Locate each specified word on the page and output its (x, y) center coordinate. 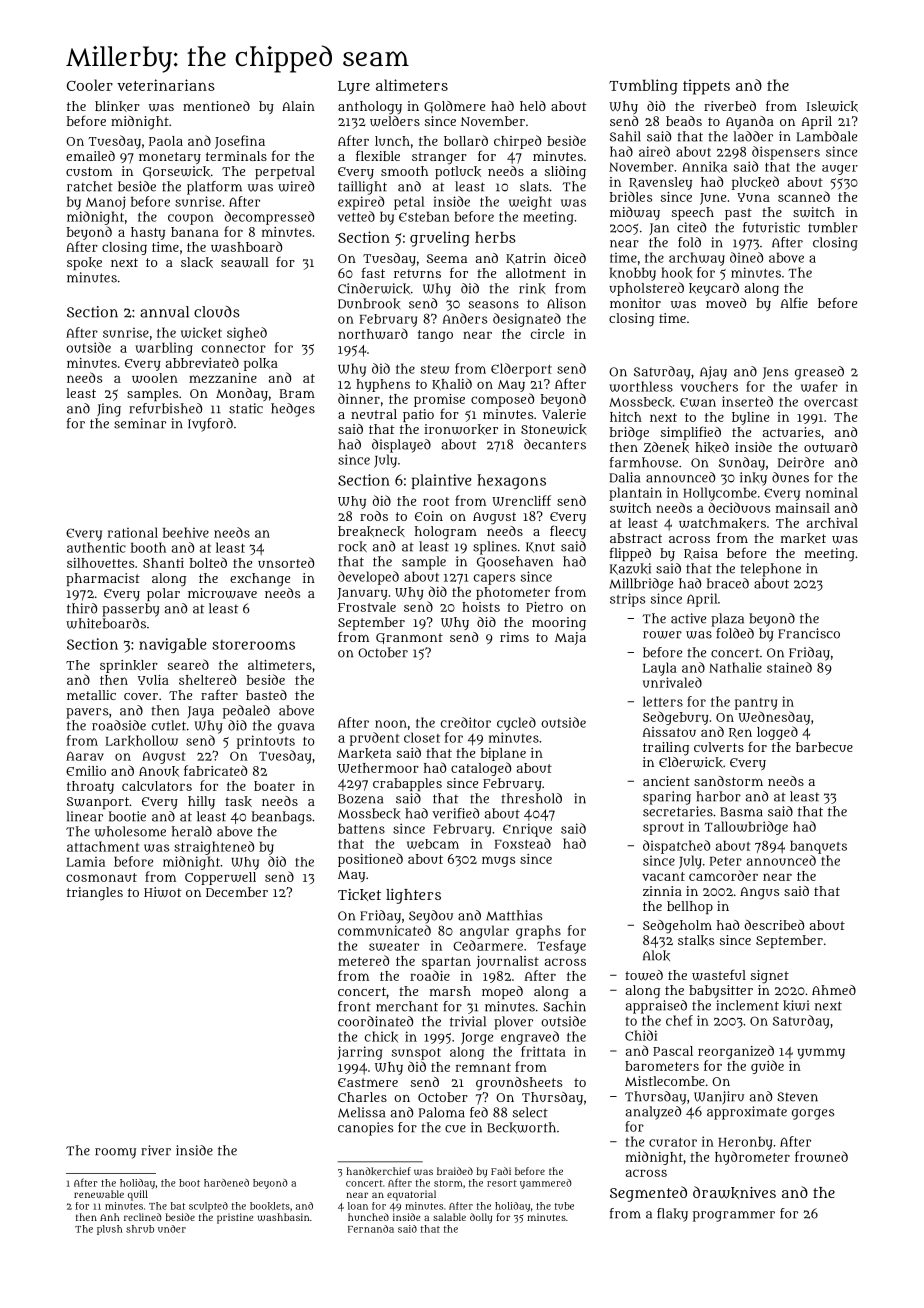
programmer (734, 1216)
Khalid (452, 384)
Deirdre (801, 462)
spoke (84, 263)
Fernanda (371, 1229)
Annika (704, 167)
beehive (186, 532)
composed (502, 400)
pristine (235, 1218)
